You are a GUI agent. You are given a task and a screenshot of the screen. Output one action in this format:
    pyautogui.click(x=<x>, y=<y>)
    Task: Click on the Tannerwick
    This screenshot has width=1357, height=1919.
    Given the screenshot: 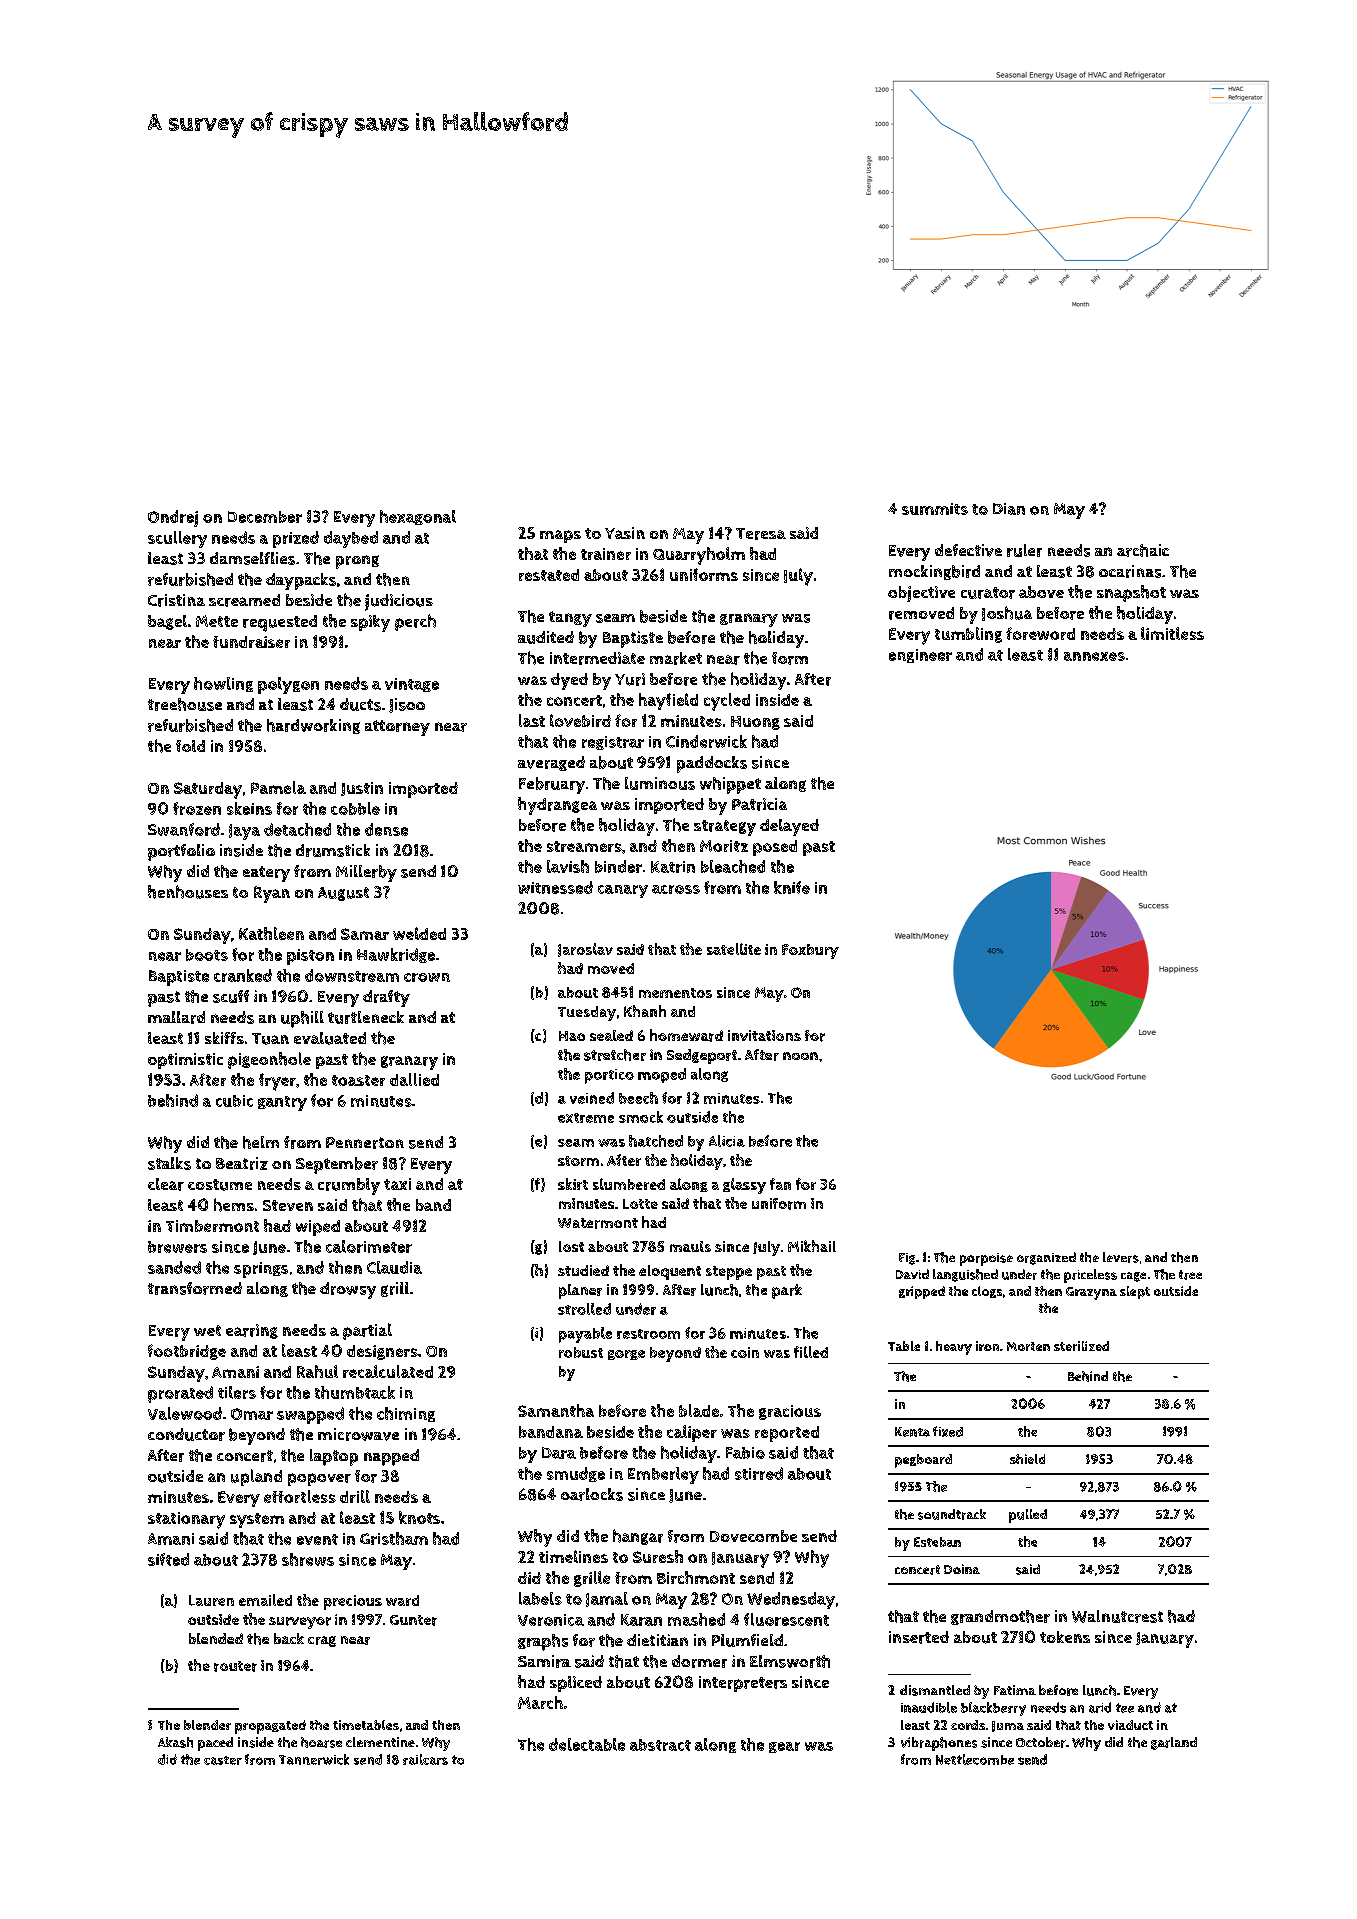 What is the action you would take?
    pyautogui.click(x=314, y=1759)
